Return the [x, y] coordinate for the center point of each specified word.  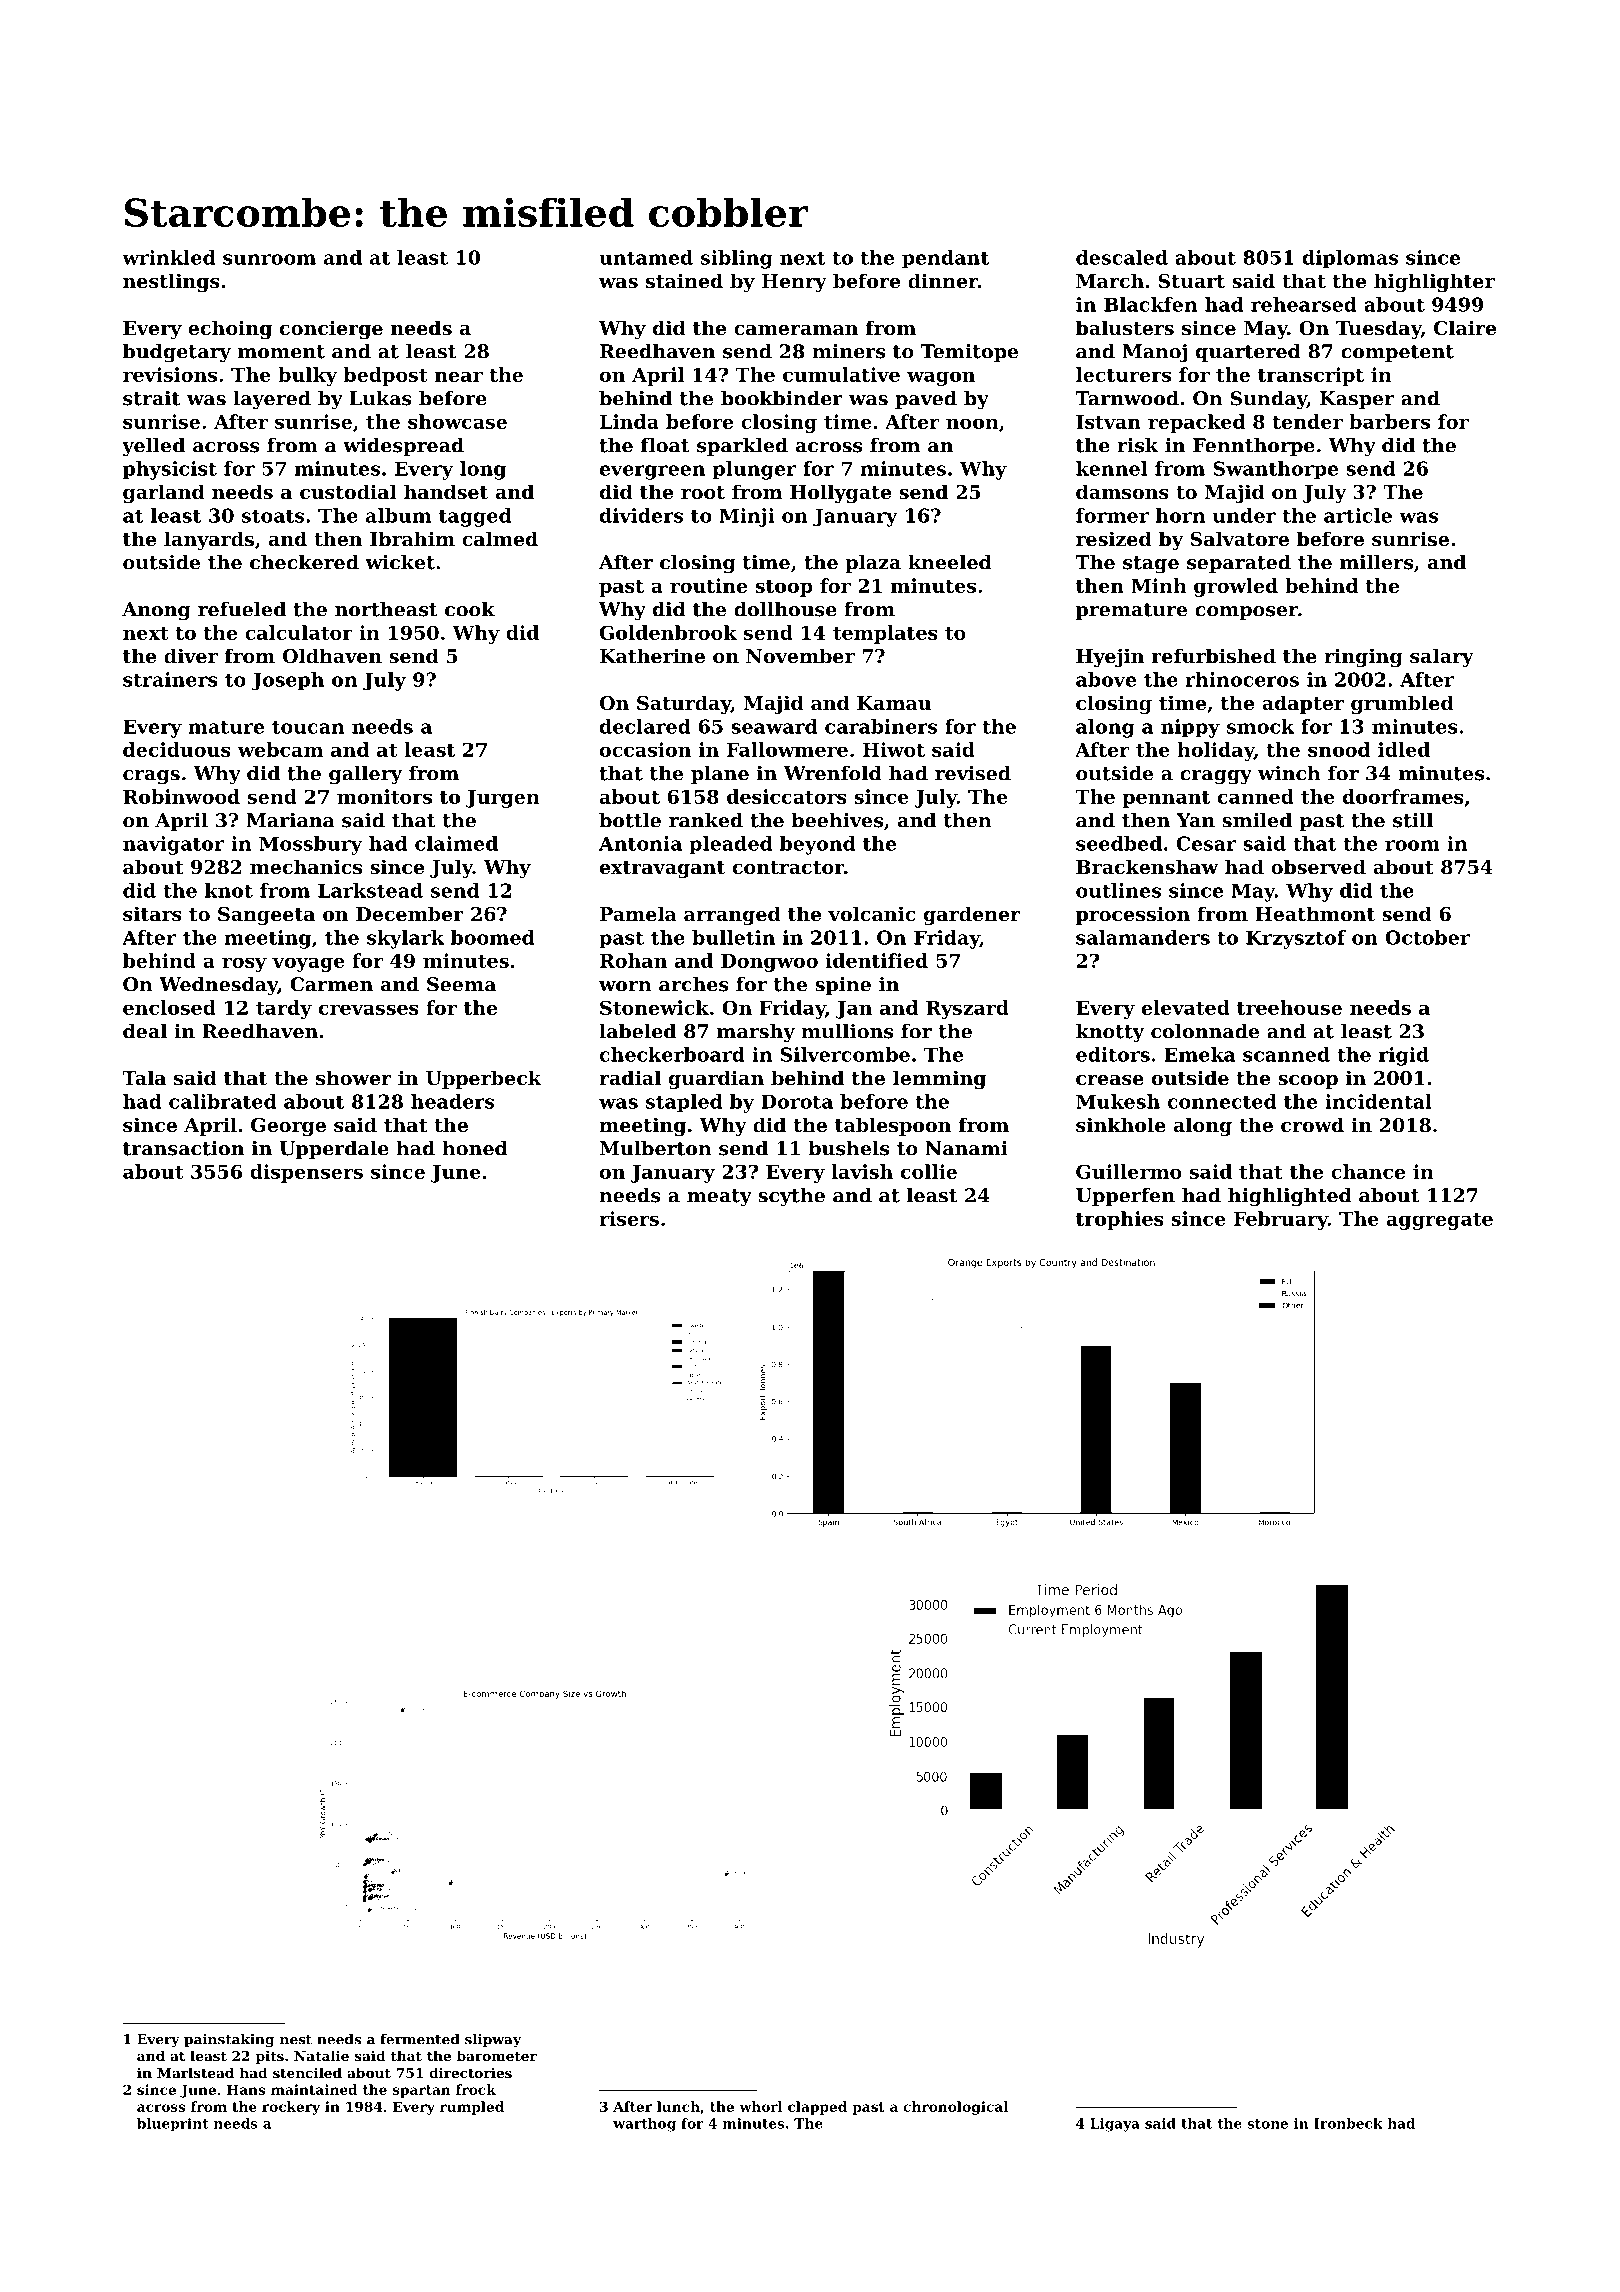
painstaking [229, 2041]
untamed [646, 257]
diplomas [1350, 259]
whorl [761, 2106]
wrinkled [168, 257]
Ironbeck [1348, 2123]
